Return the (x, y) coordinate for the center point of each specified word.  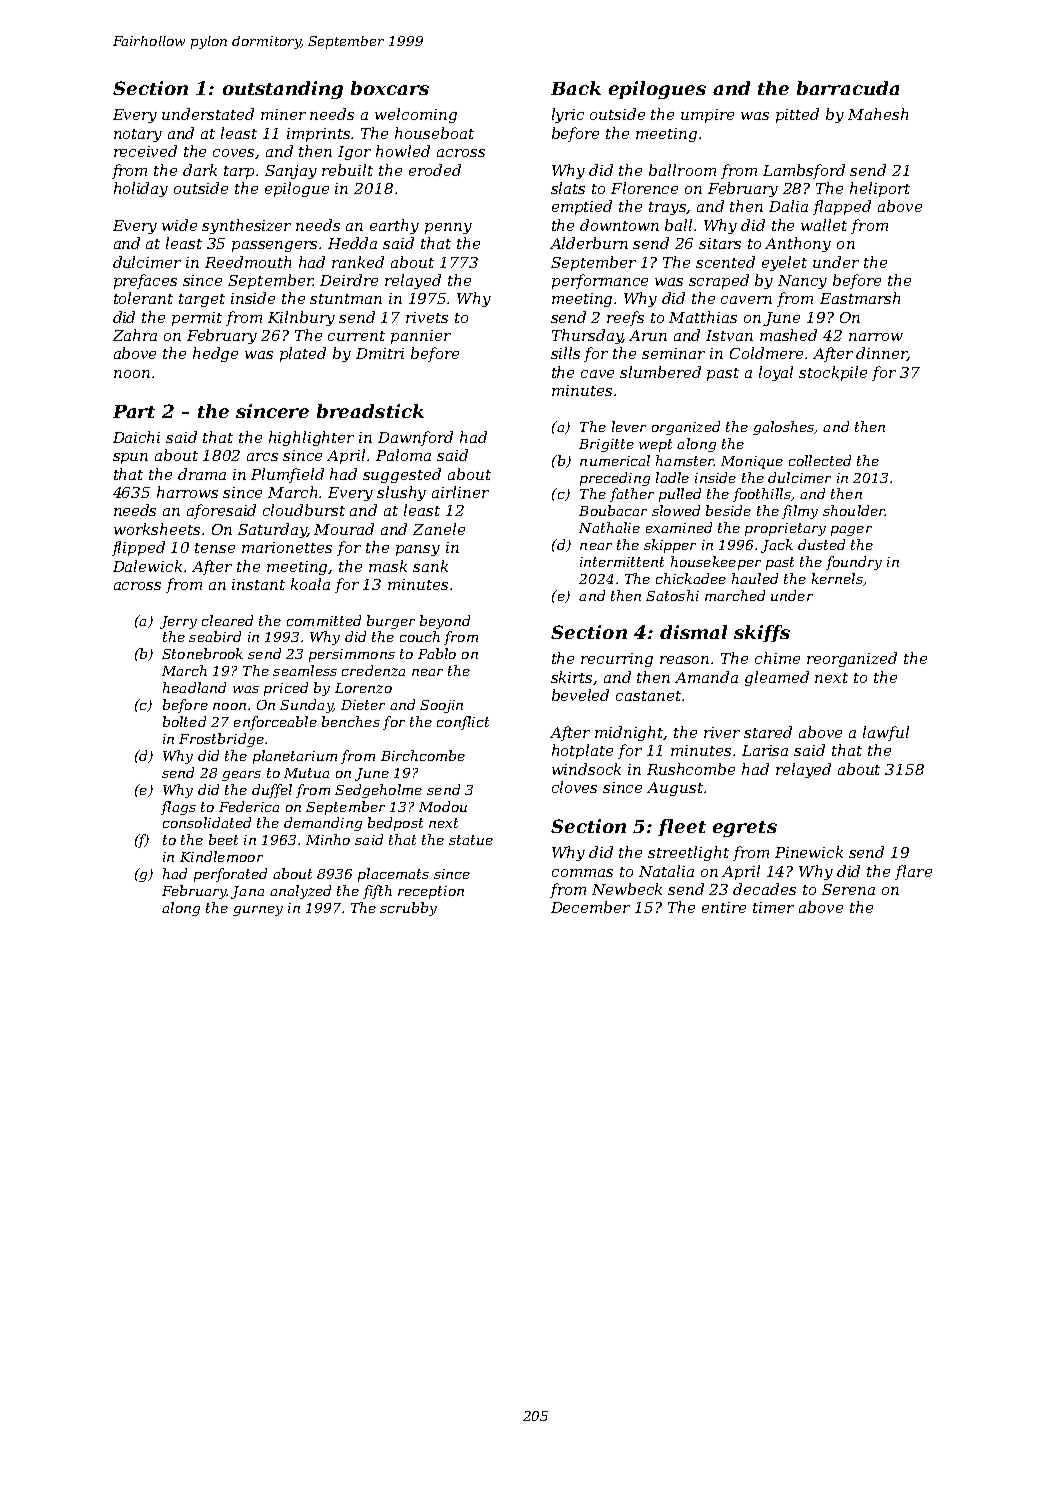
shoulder (854, 510)
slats (568, 188)
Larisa (765, 750)
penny (448, 228)
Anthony (798, 244)
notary (138, 135)
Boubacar (613, 510)
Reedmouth (248, 262)
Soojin (441, 706)
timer (773, 907)
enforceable (275, 723)
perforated (230, 875)
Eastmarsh (860, 298)
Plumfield (287, 475)
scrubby (408, 909)
